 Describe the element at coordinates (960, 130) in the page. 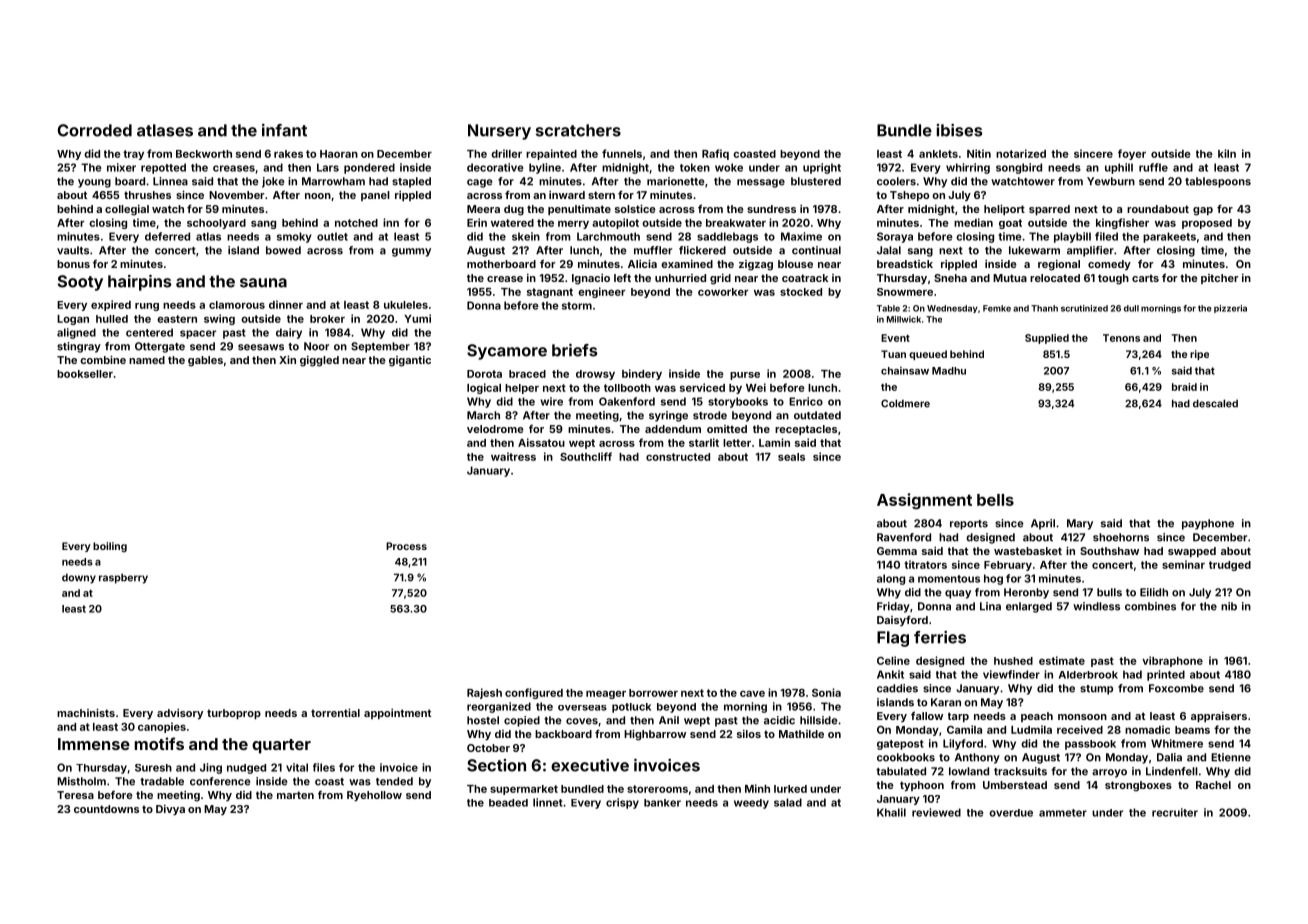

I see `ibises` at that location.
